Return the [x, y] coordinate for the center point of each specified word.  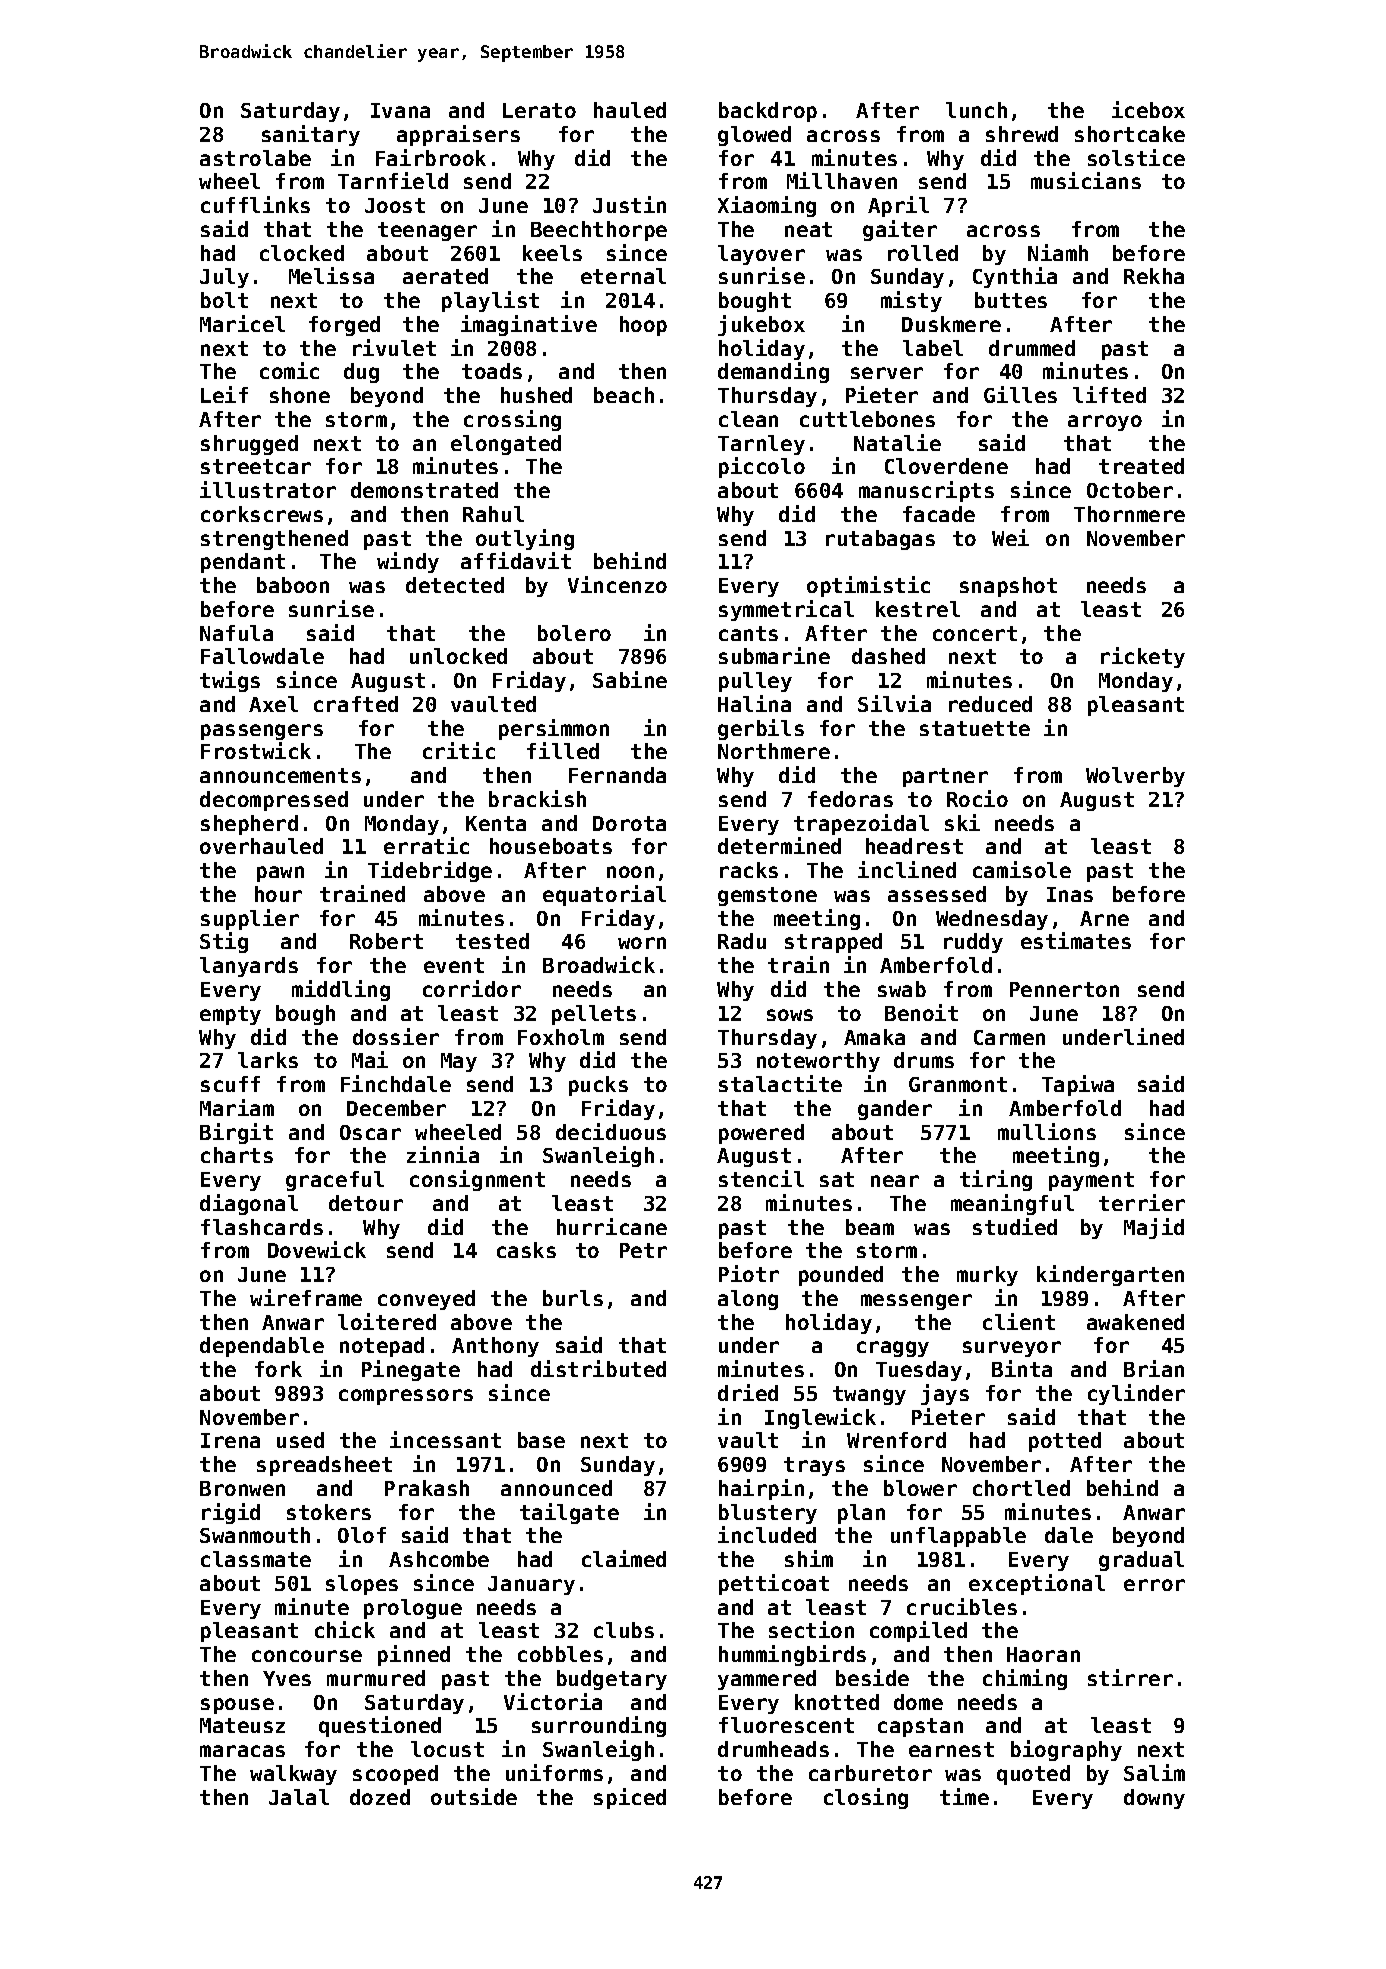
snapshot [1008, 587]
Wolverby [1135, 777]
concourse [307, 1656]
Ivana [400, 110]
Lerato [539, 110]
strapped [833, 943]
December [396, 1108]
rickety [1143, 657]
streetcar [256, 466]
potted [1065, 1442]
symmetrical [786, 610]
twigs [230, 681]
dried [748, 1392]
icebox [1148, 109]
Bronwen [242, 1488]
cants [748, 633]
